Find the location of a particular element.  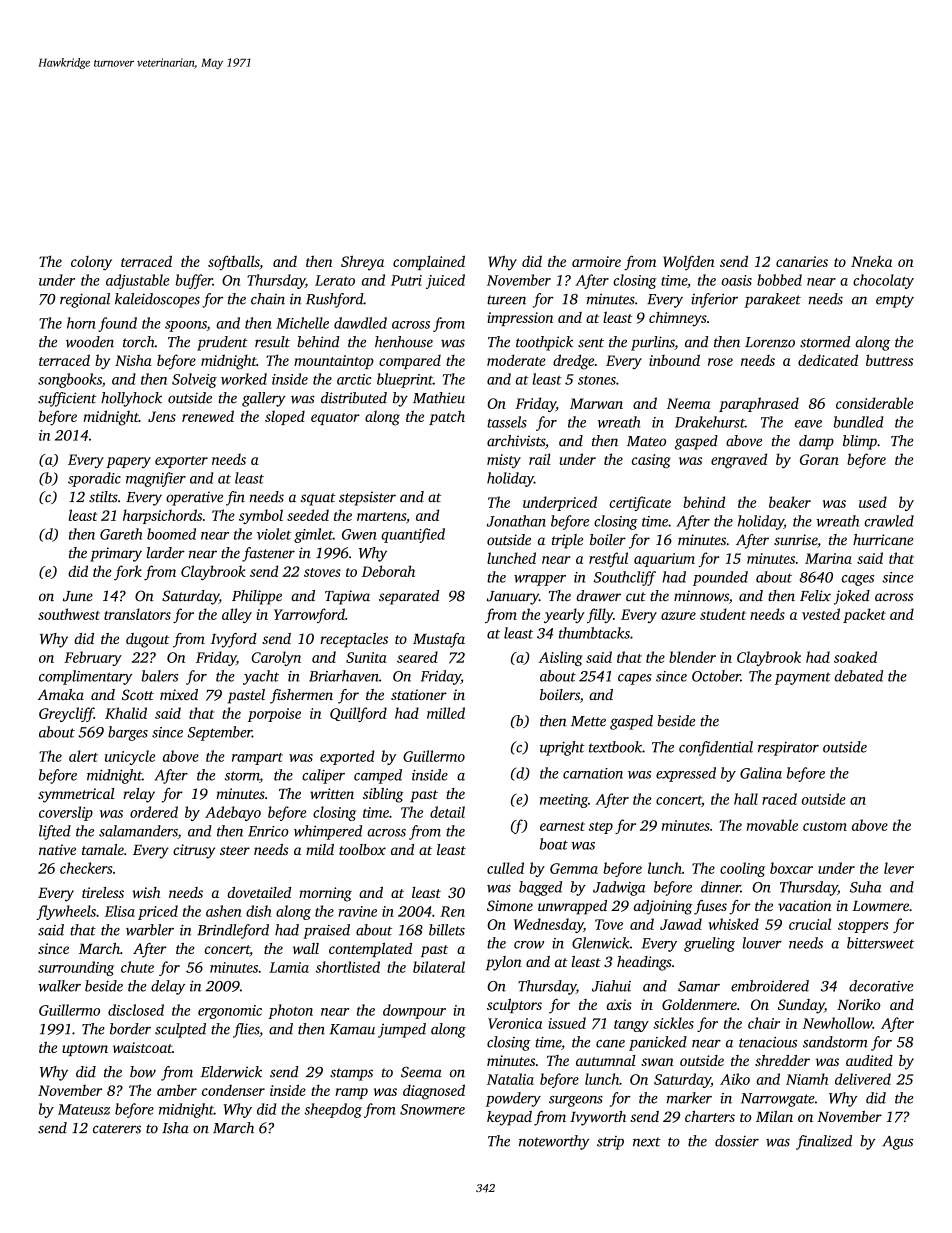

noteworthy is located at coordinates (554, 1142).
